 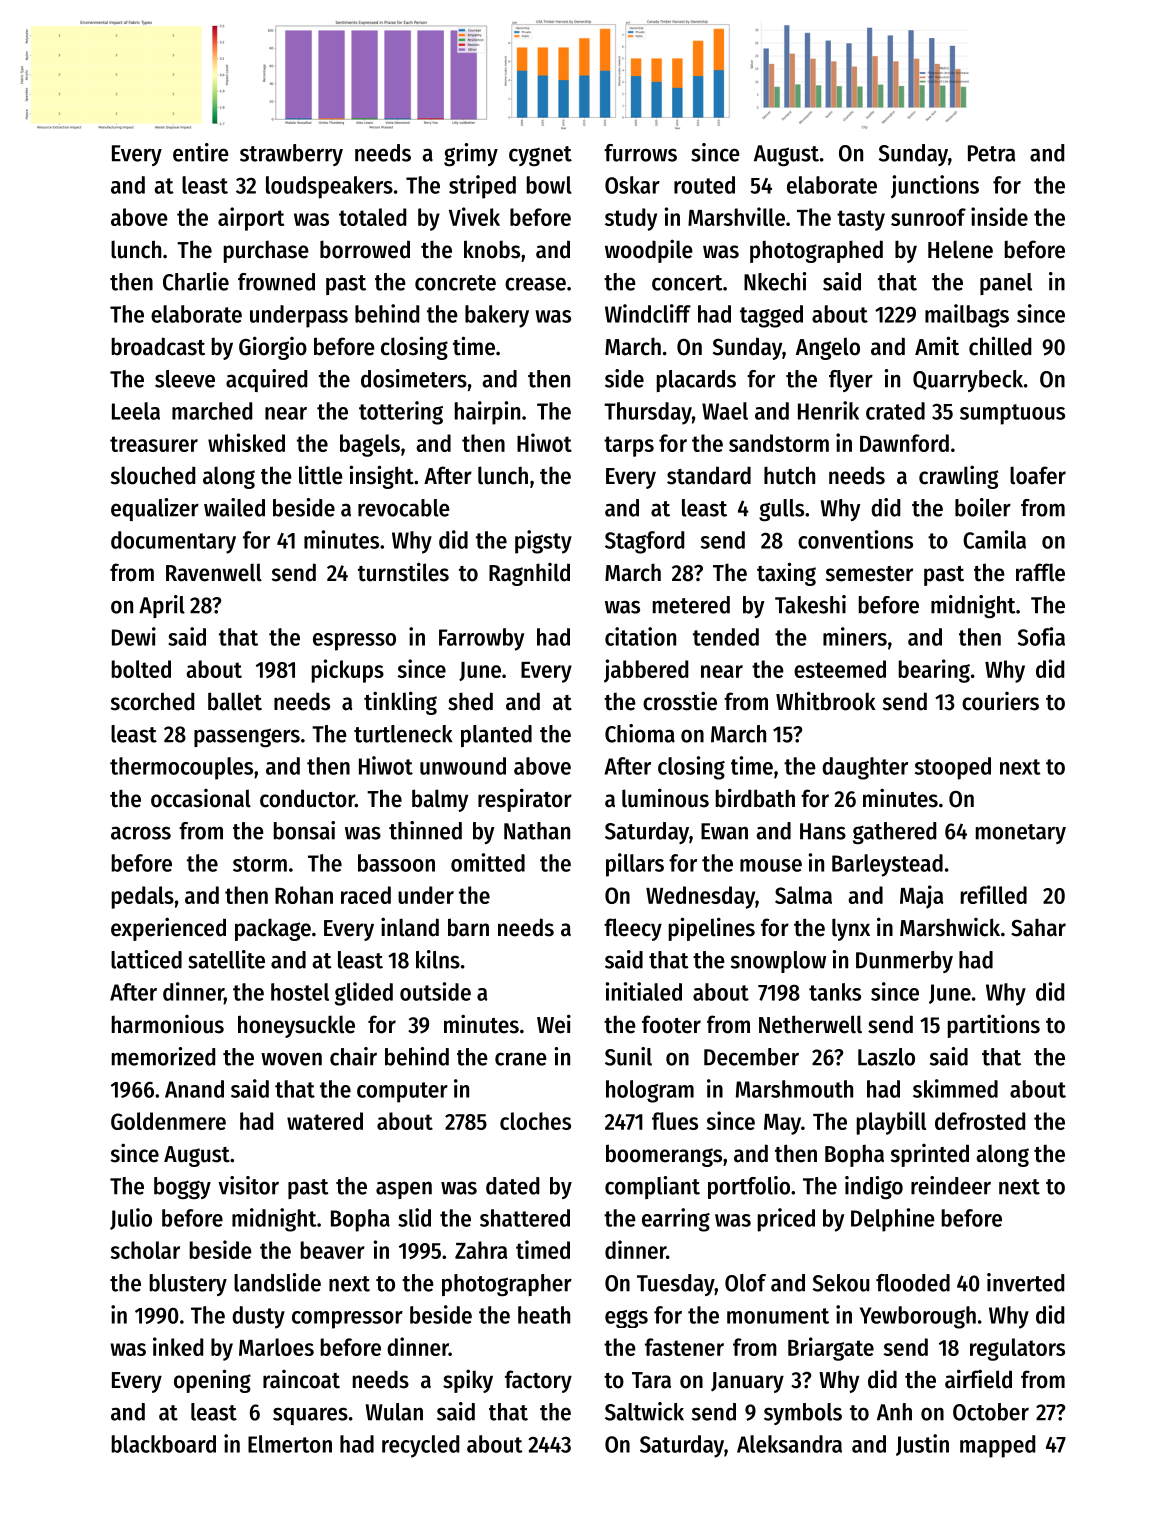 What do you see at coordinates (649, 251) in the document?
I see `woodpile` at bounding box center [649, 251].
